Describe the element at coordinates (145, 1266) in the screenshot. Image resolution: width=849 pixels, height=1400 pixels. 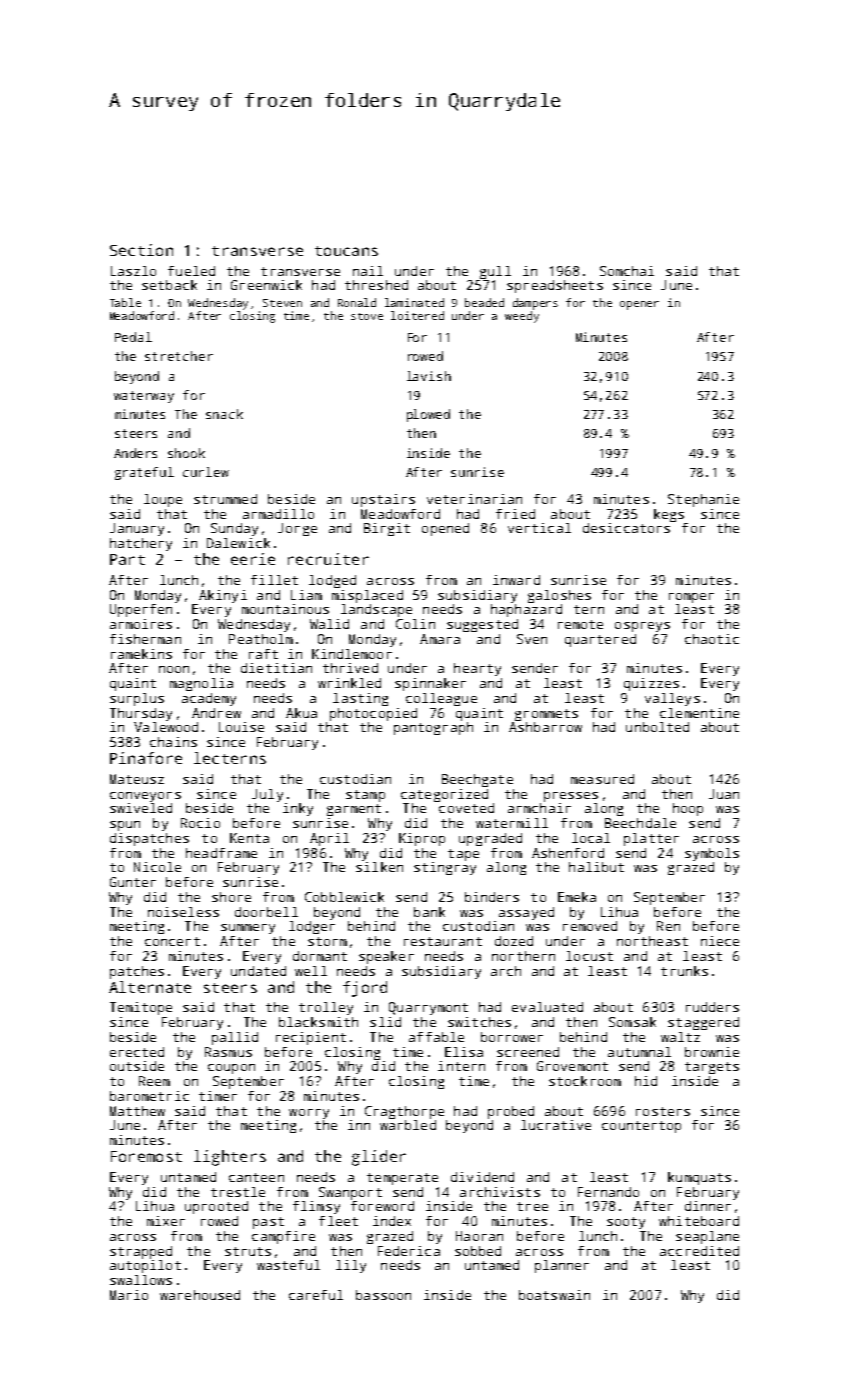
I see `autopilot` at that location.
